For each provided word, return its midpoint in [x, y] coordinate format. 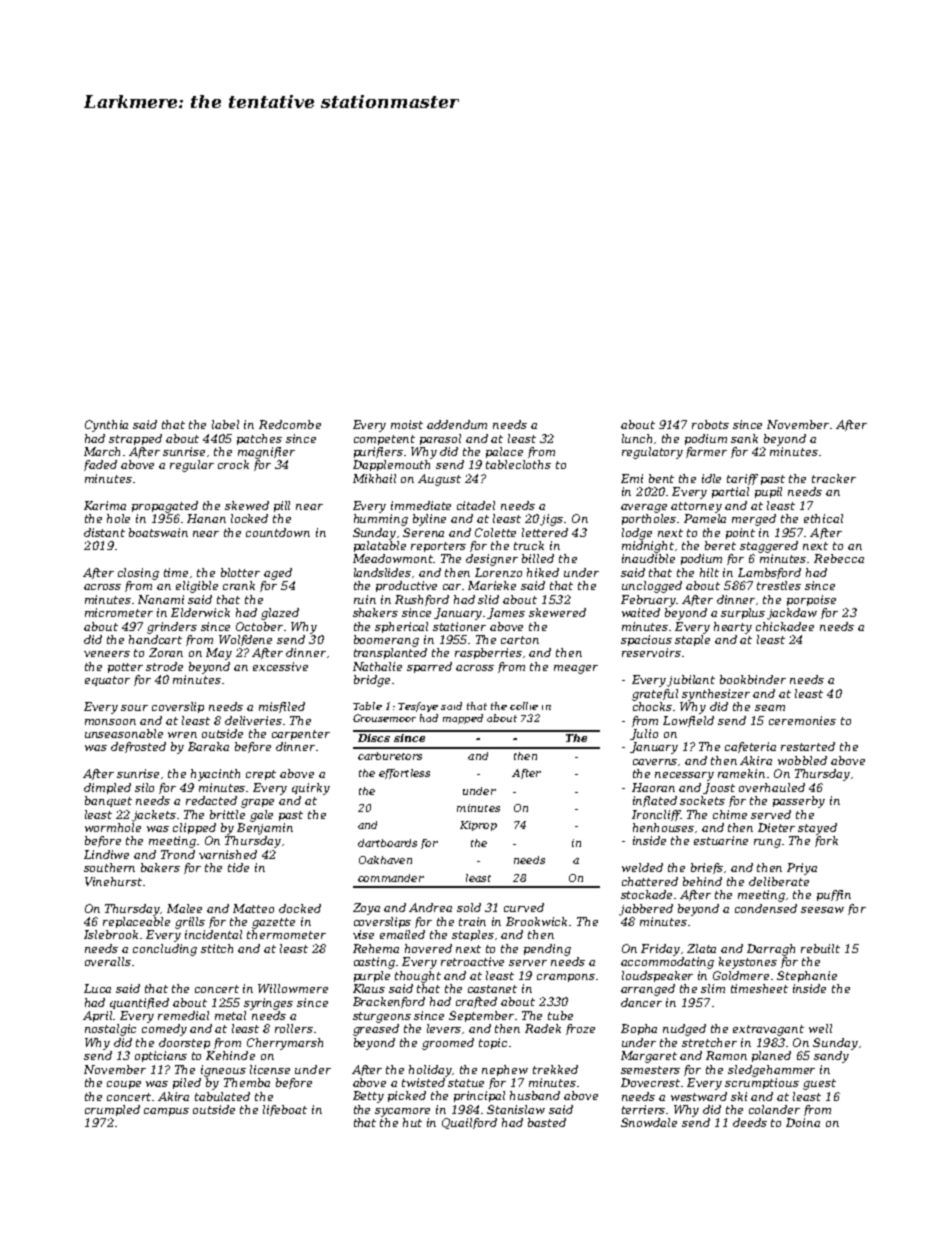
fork [826, 841]
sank [744, 438]
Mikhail [374, 478]
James [506, 613]
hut [412, 1122]
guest [819, 1084]
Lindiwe [106, 854]
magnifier [266, 453]
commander [391, 878]
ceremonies [802, 720]
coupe [124, 1085]
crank [239, 585]
